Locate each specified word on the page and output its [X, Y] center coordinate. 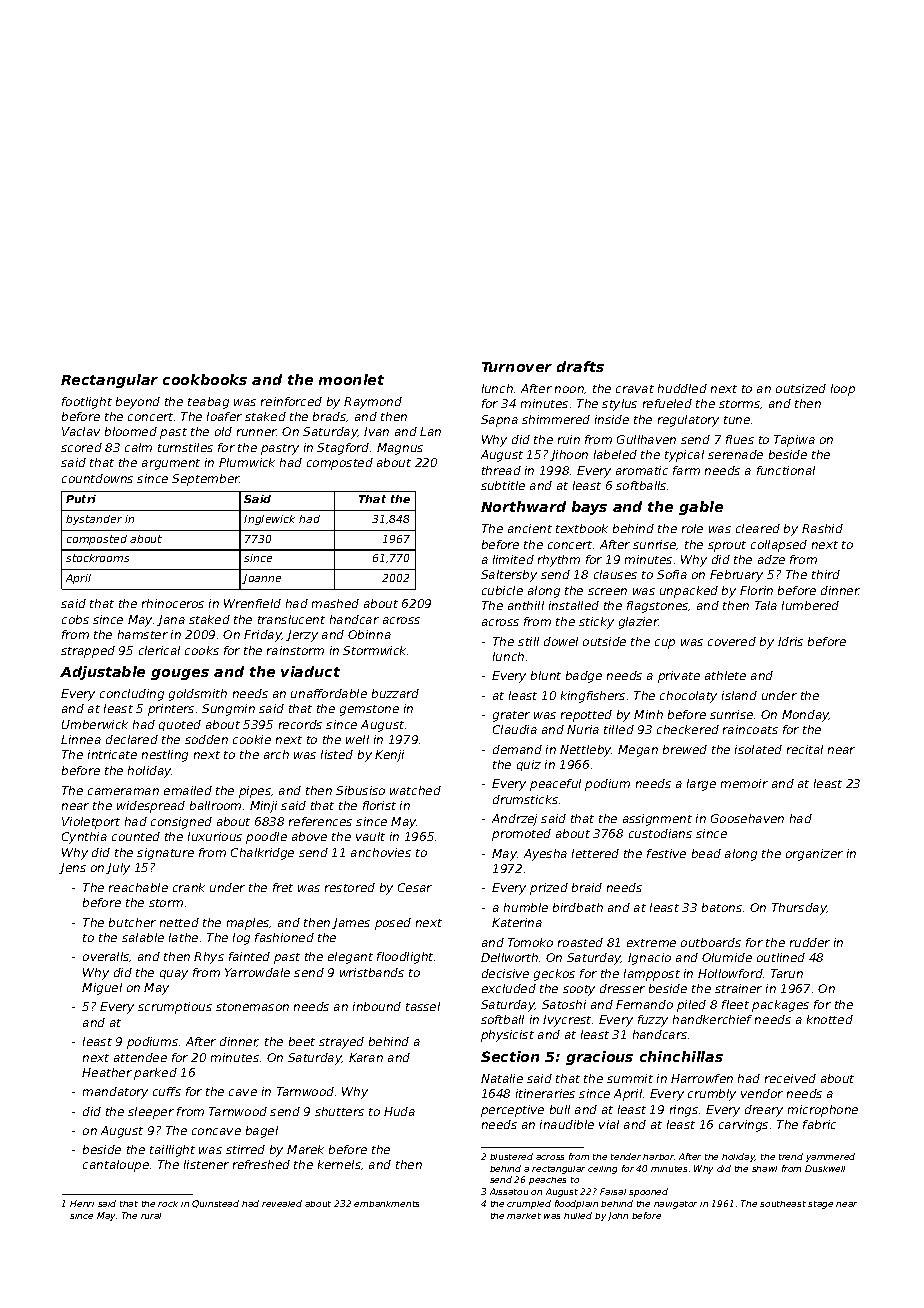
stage [820, 1205]
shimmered [556, 419]
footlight [87, 403]
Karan [366, 1057]
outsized [801, 388]
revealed [282, 1203]
